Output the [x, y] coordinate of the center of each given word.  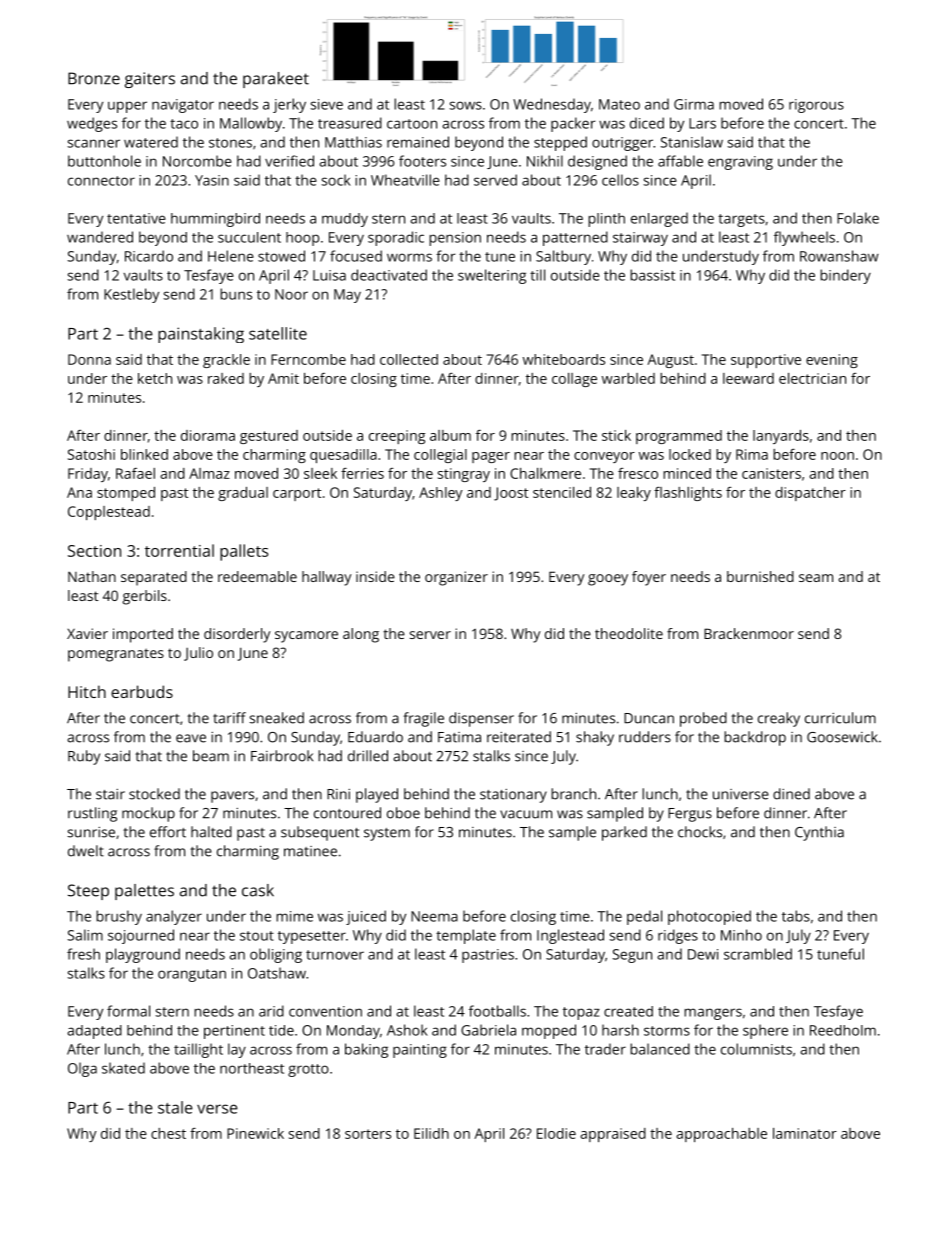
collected [409, 359]
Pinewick [255, 1133]
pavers [232, 797]
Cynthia [819, 833]
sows [466, 105]
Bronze [94, 78]
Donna [89, 359]
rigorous [816, 106]
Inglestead [570, 936]
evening [832, 361]
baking [366, 1050]
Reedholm [843, 1030]
